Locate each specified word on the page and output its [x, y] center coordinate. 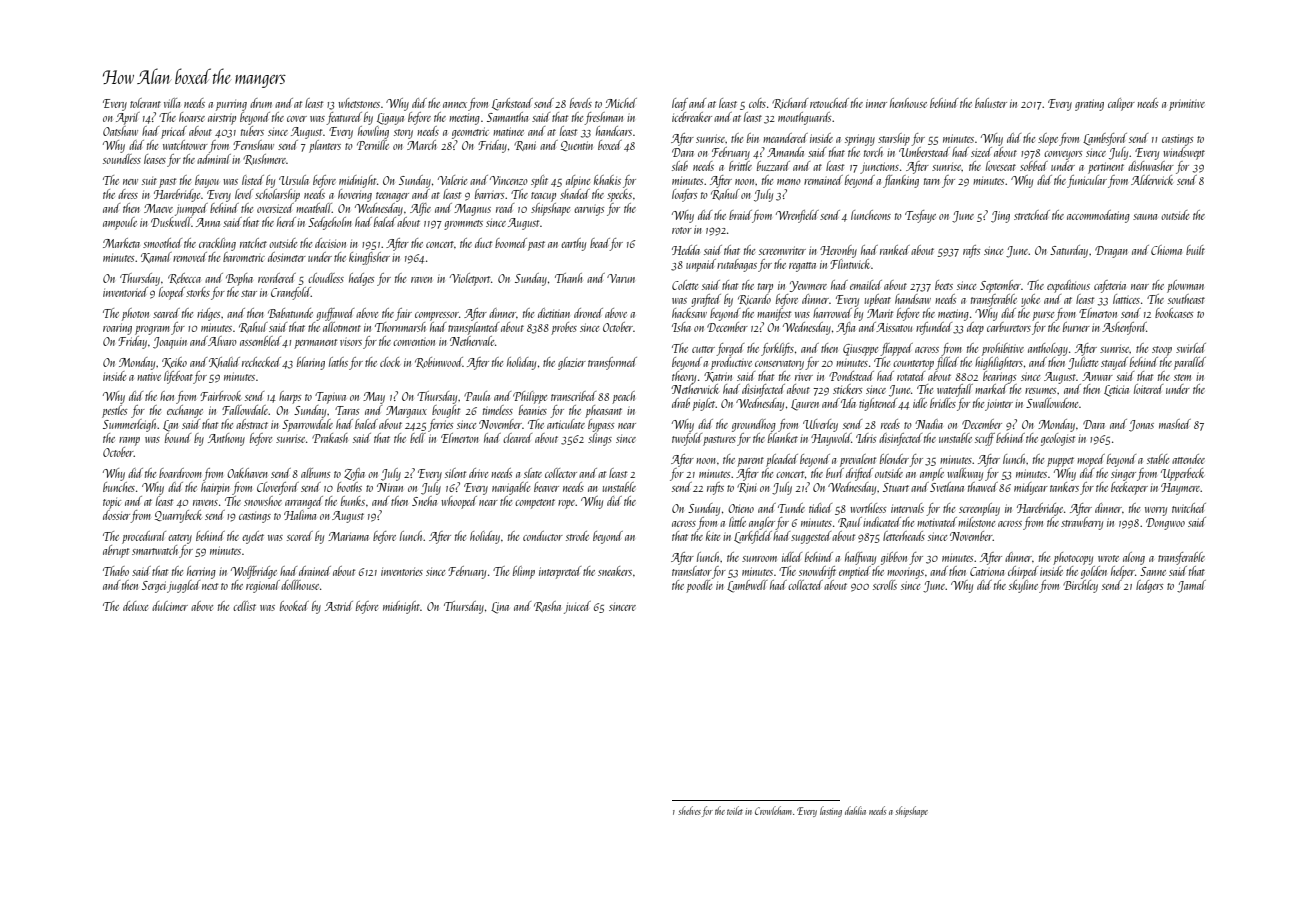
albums [315, 473]
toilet [735, 810]
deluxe [135, 606]
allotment [342, 327]
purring [231, 105]
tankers [1064, 487]
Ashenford [1124, 328]
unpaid [701, 265]
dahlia [855, 810]
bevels [581, 103]
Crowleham [773, 810]
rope [566, 504]
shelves [689, 810]
